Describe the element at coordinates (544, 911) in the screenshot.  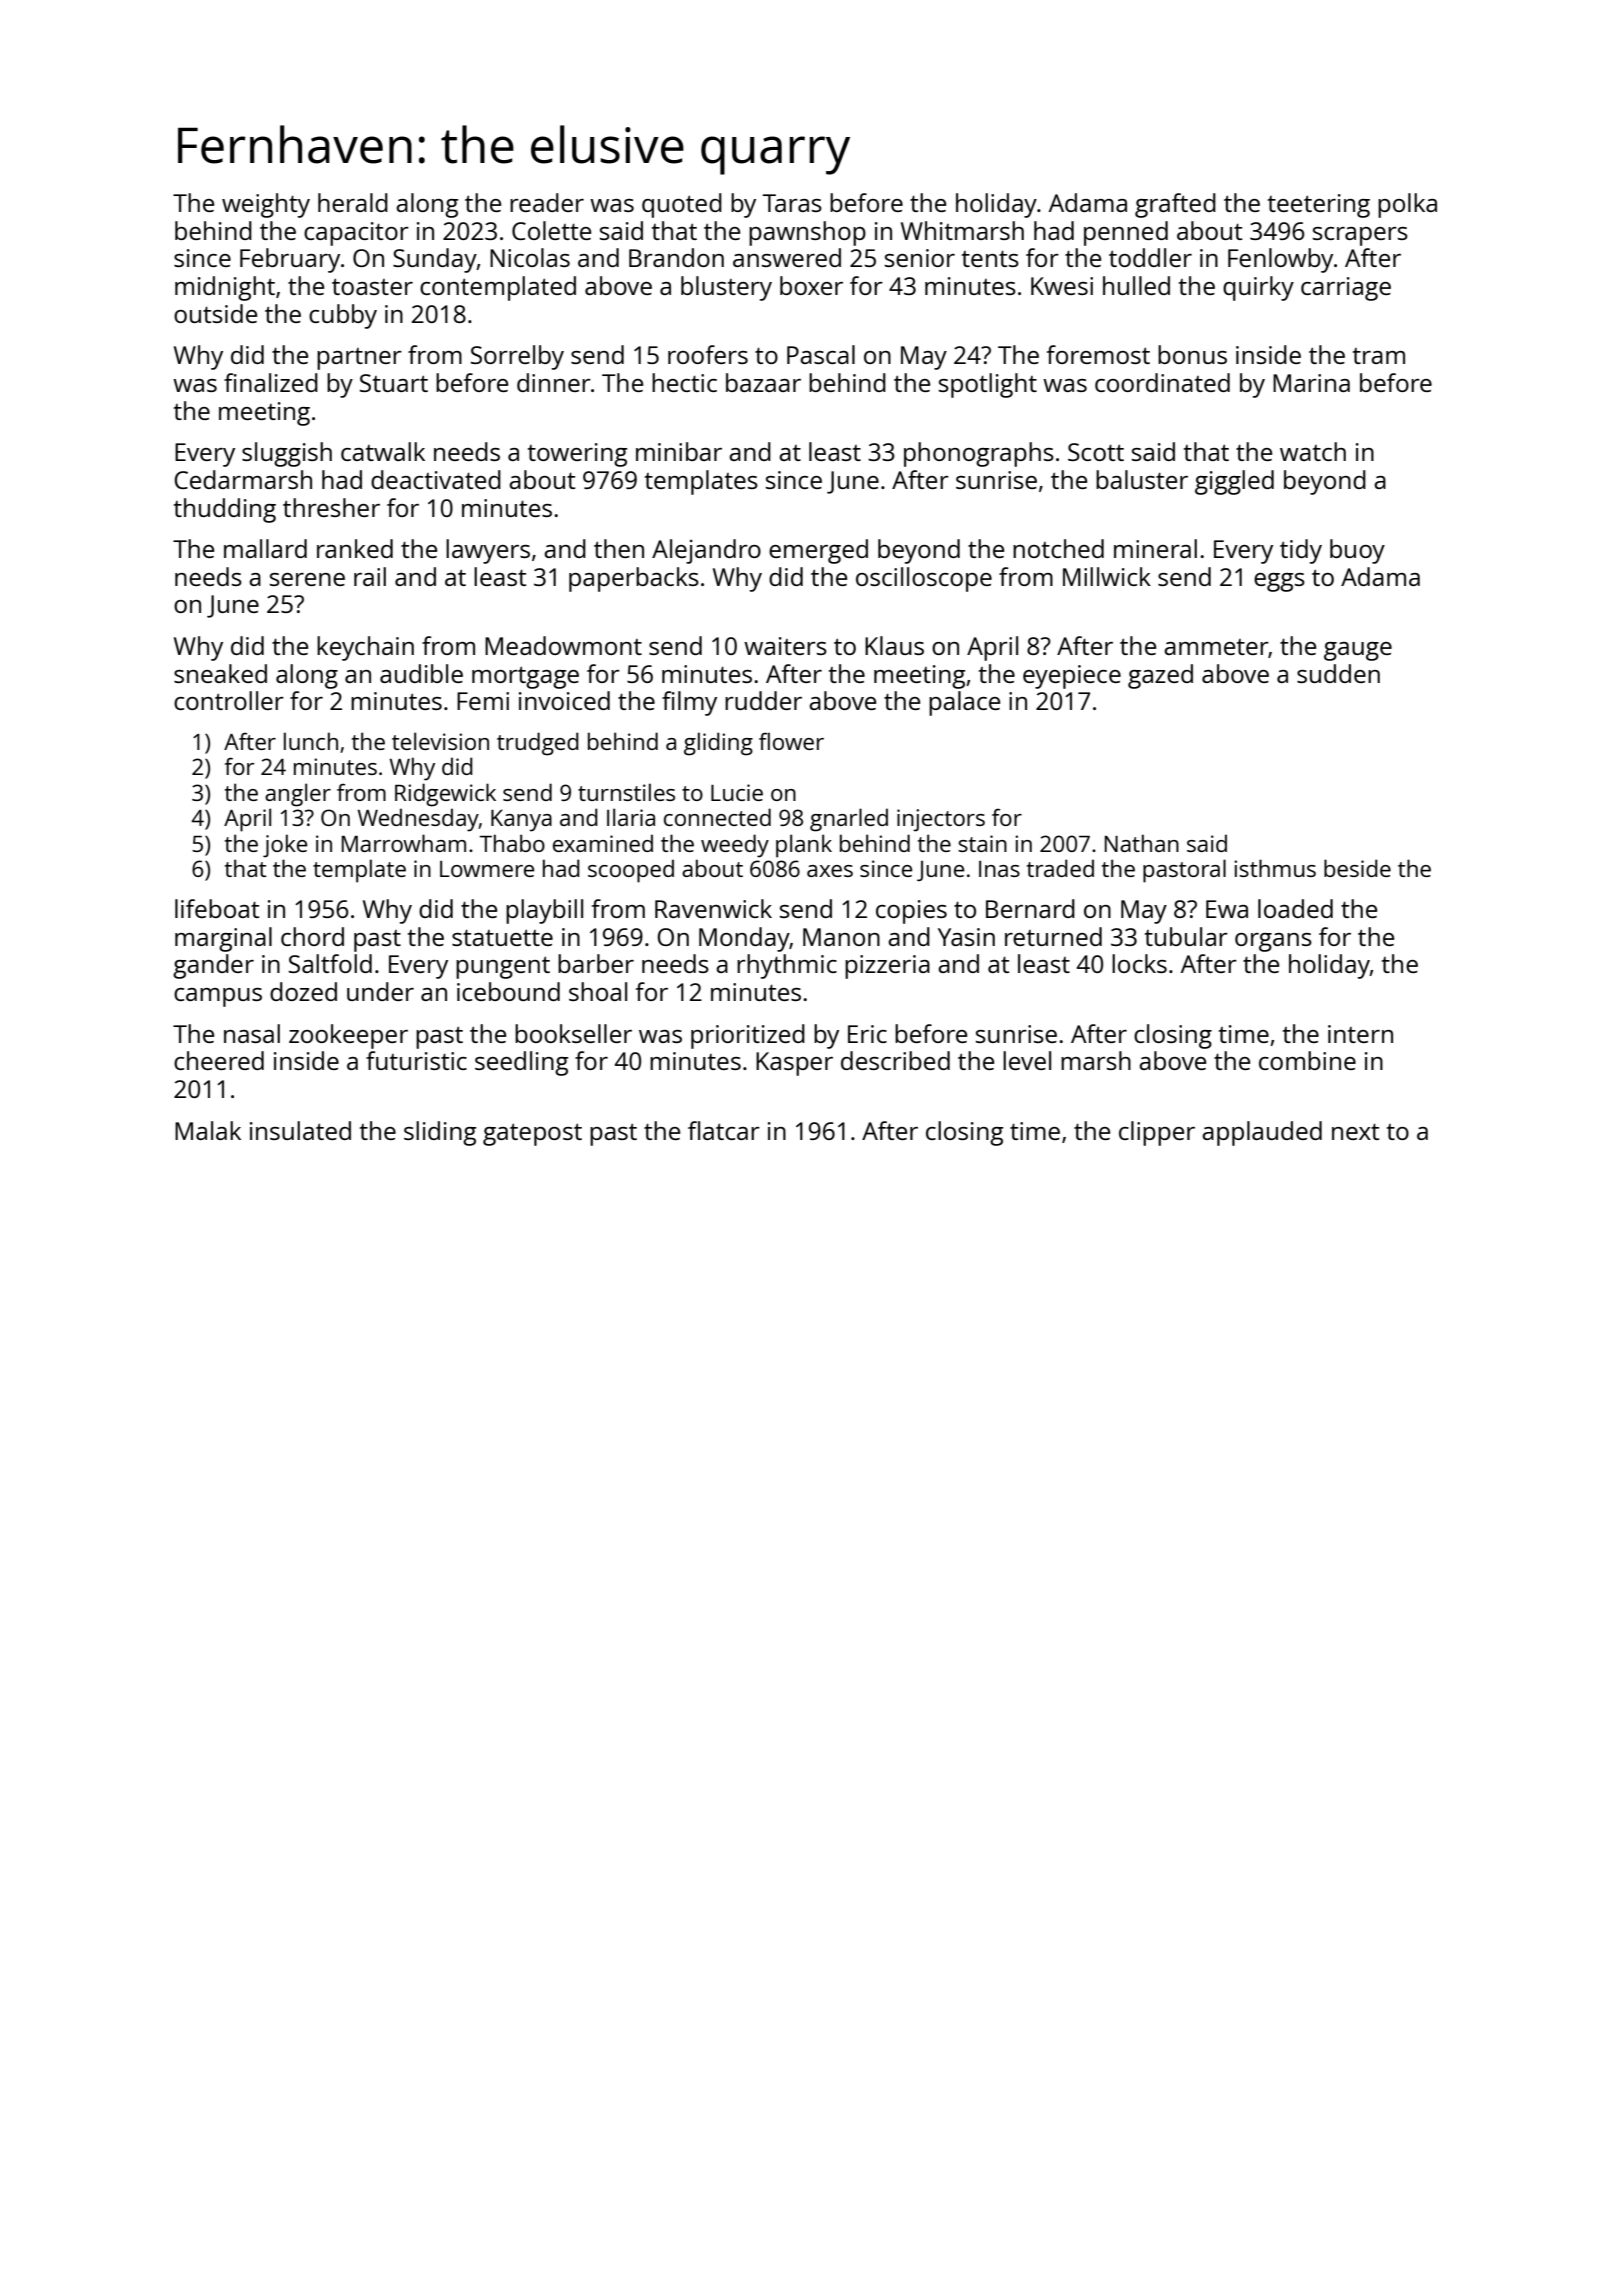
I see `playbill` at that location.
